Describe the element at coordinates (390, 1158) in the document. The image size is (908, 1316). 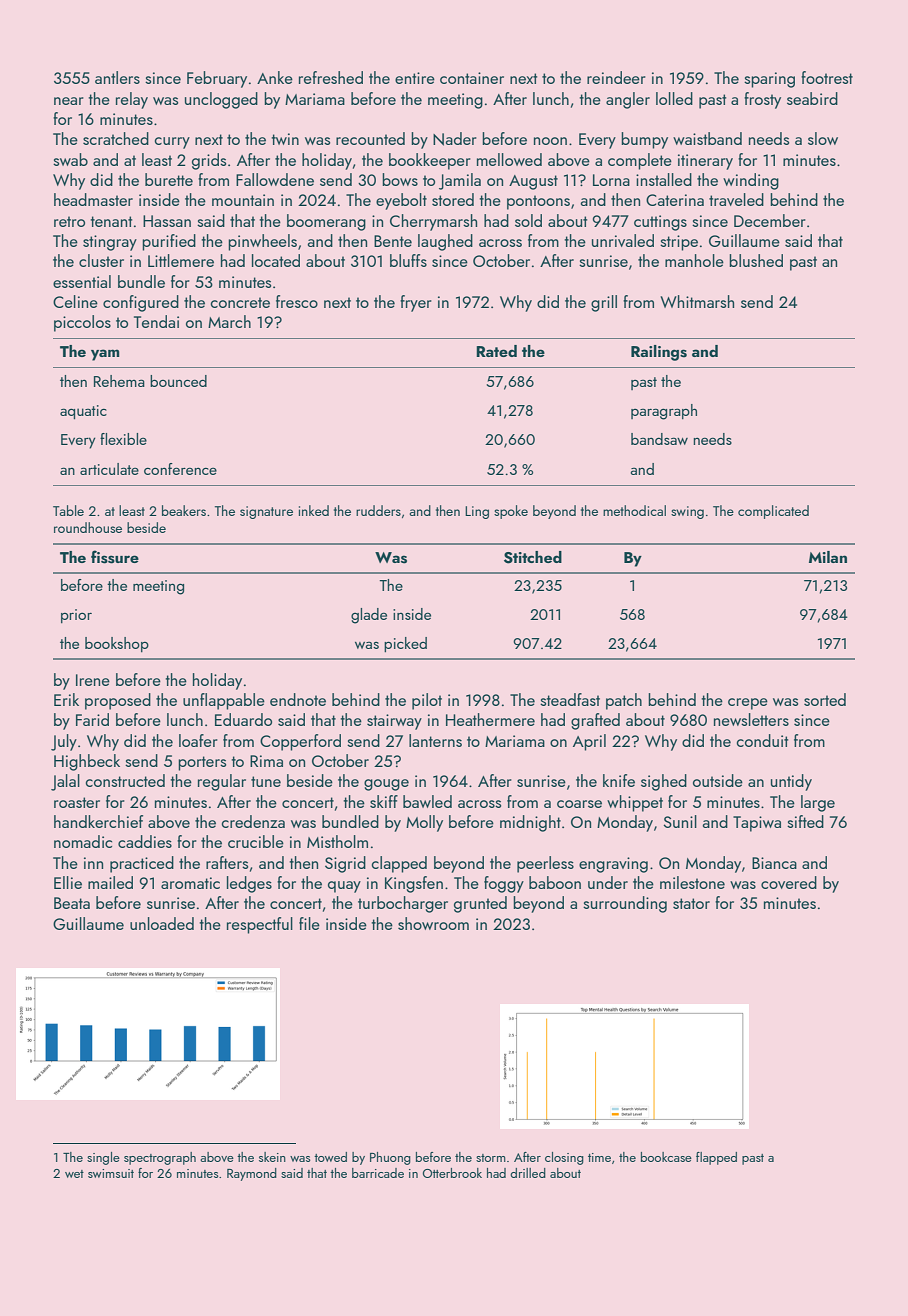
I see `Phuong` at that location.
